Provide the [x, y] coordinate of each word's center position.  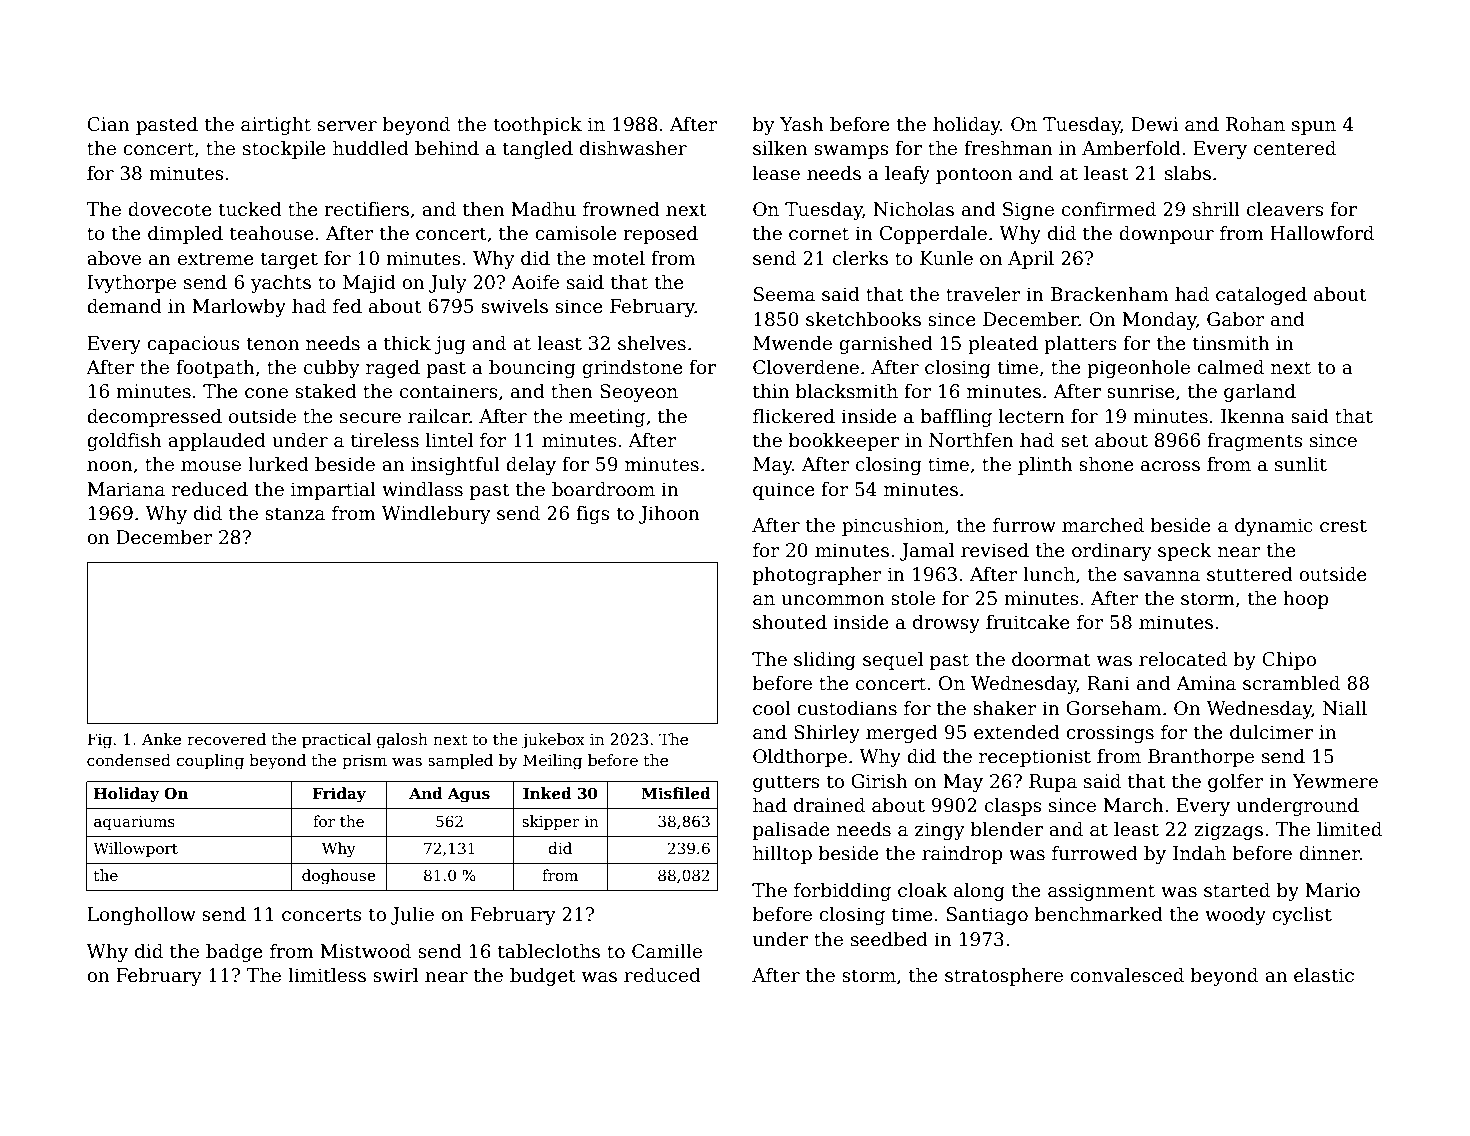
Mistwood [365, 951]
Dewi [1154, 124]
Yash [802, 124]
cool [772, 708]
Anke [161, 739]
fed [347, 306]
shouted [790, 622]
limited [1349, 829]
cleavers [1285, 209]
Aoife [535, 282]
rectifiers [366, 209]
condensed [129, 760]
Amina [1206, 683]
